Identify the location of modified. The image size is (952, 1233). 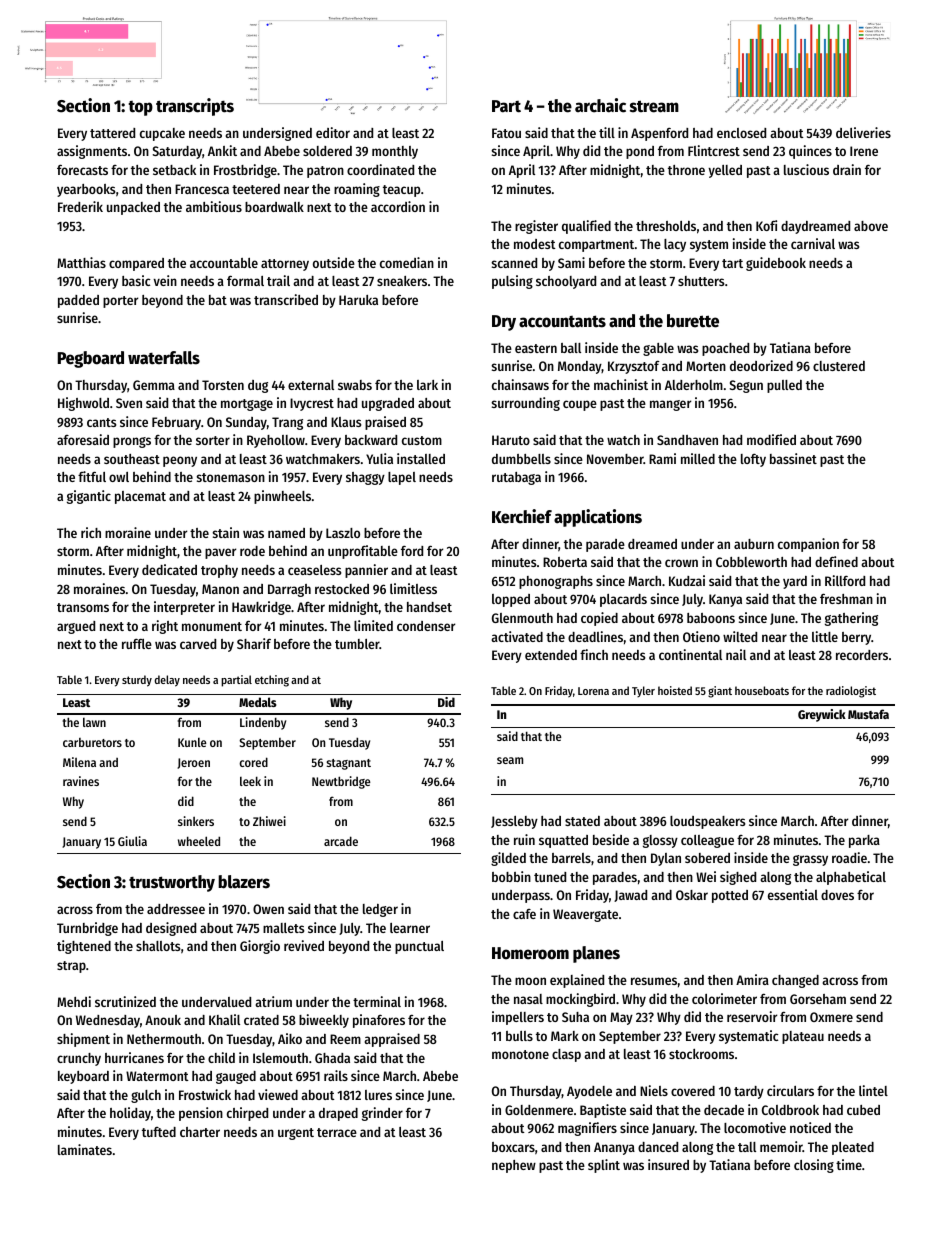
(771, 439).
